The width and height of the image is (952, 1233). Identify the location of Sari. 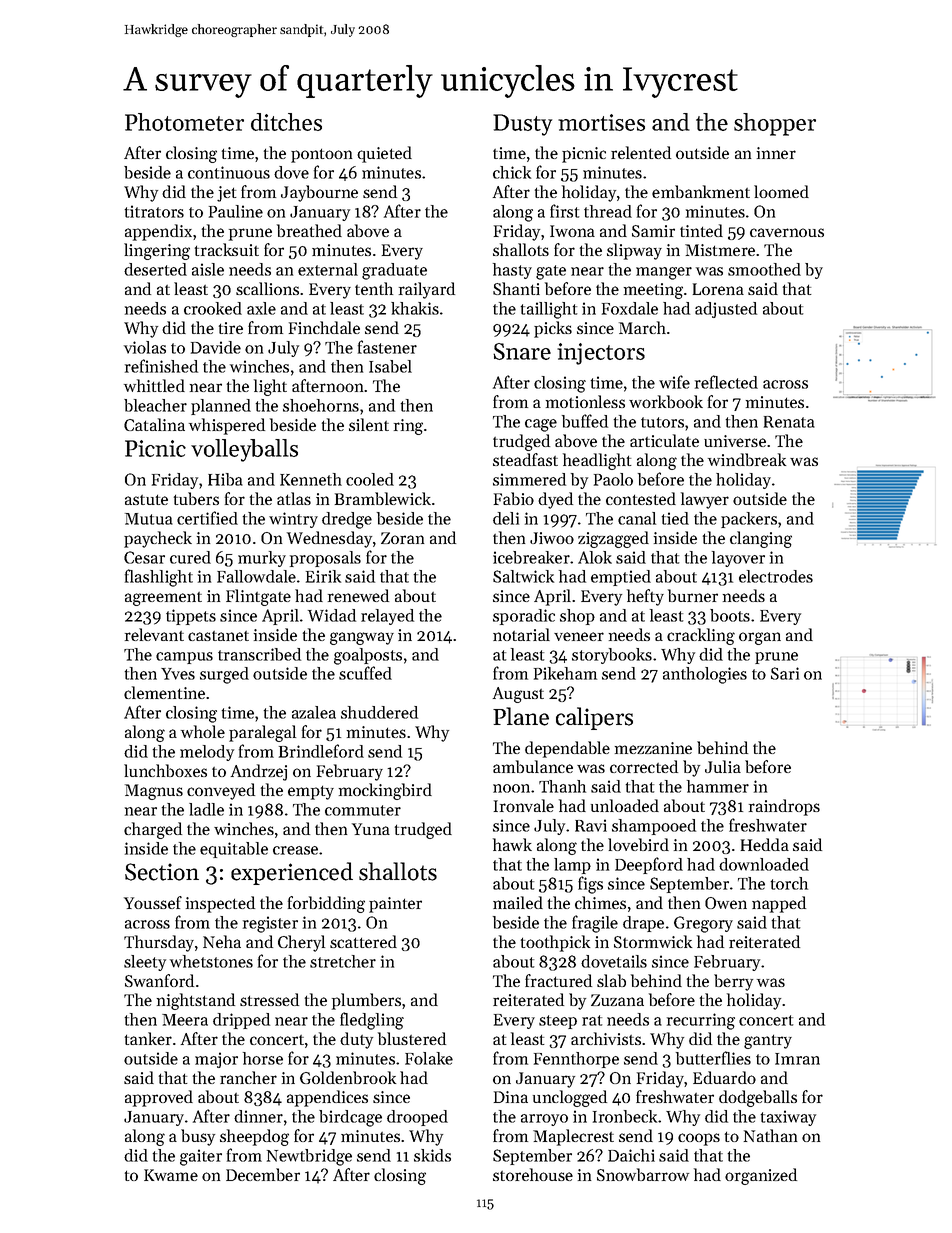
(785, 673).
